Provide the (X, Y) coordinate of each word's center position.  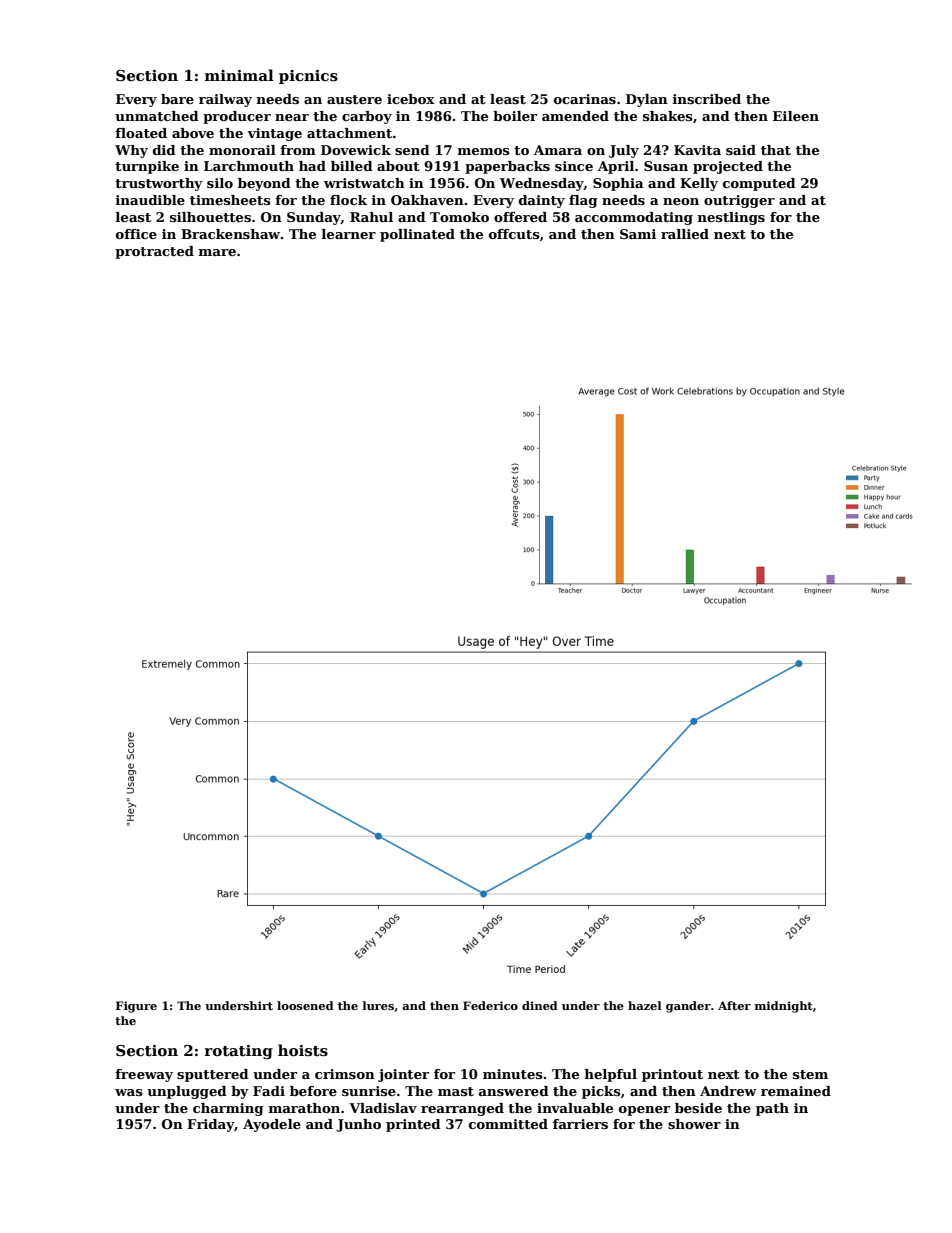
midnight (784, 1007)
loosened (305, 1005)
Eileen (796, 116)
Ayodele (272, 1125)
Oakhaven (427, 200)
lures (378, 1005)
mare (217, 252)
